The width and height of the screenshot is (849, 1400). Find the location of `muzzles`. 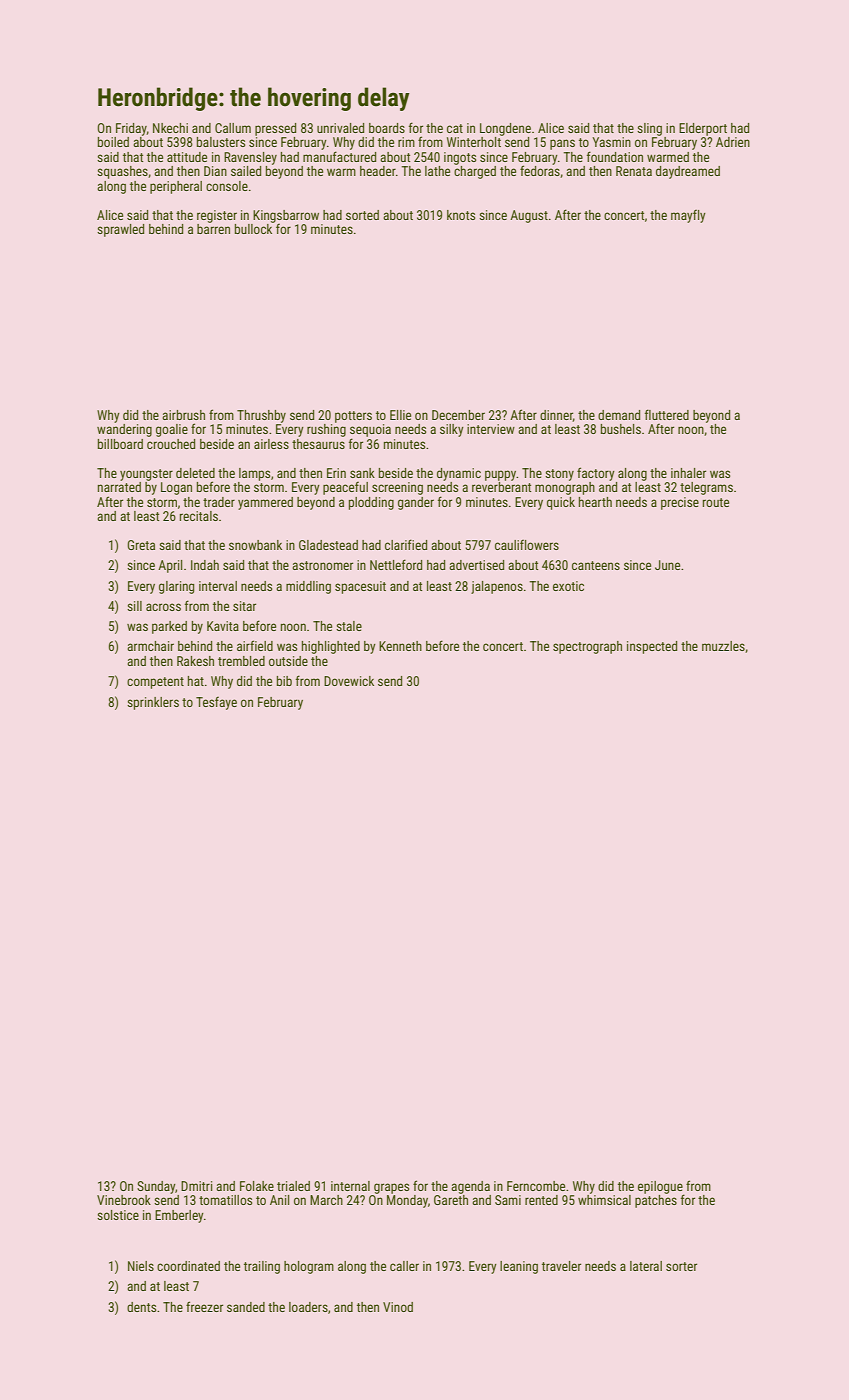

muzzles is located at coordinates (723, 646).
